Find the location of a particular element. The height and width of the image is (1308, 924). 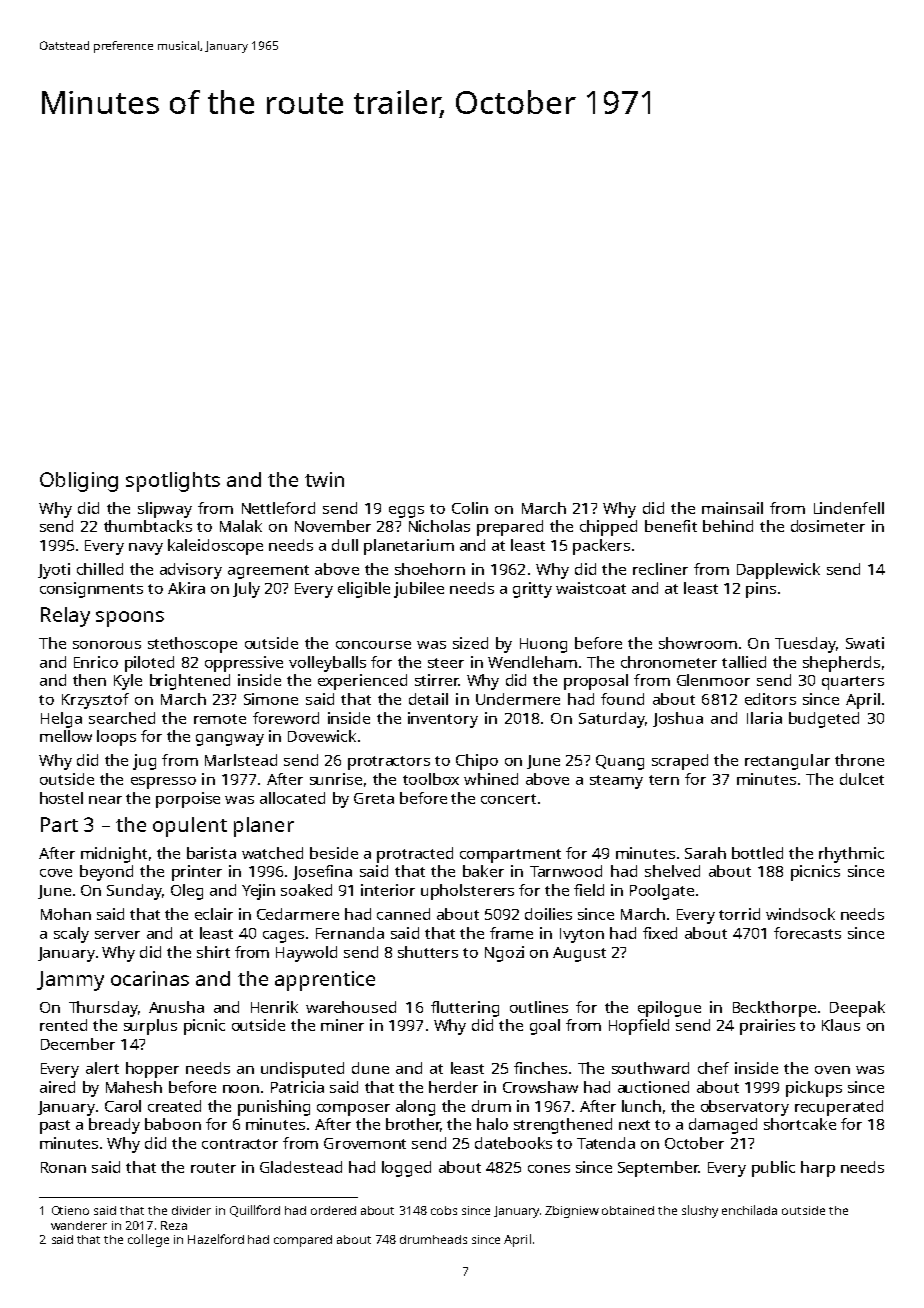

steer is located at coordinates (446, 663).
